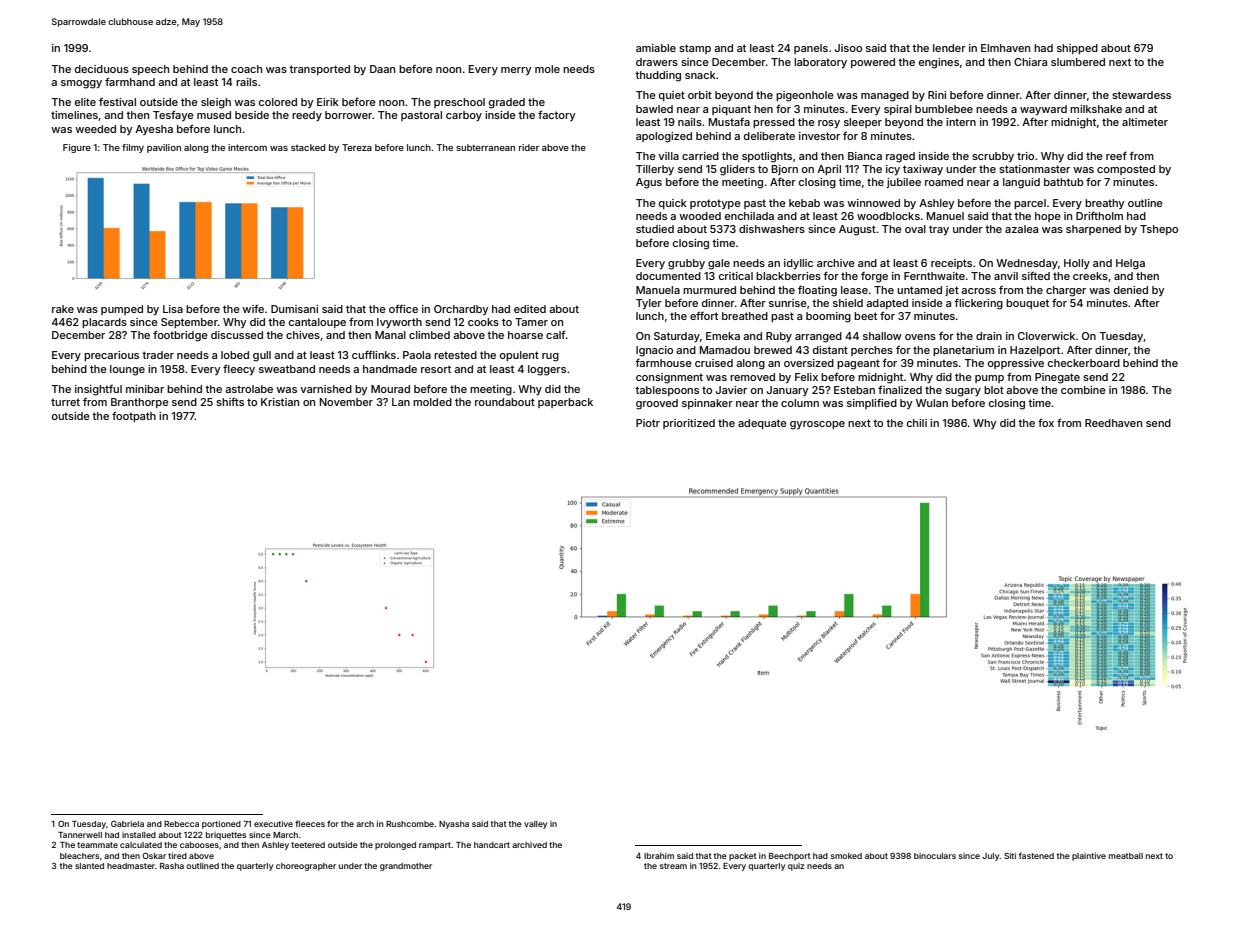 This document has height=952, width=1233. I want to click on valley, so click(535, 825).
